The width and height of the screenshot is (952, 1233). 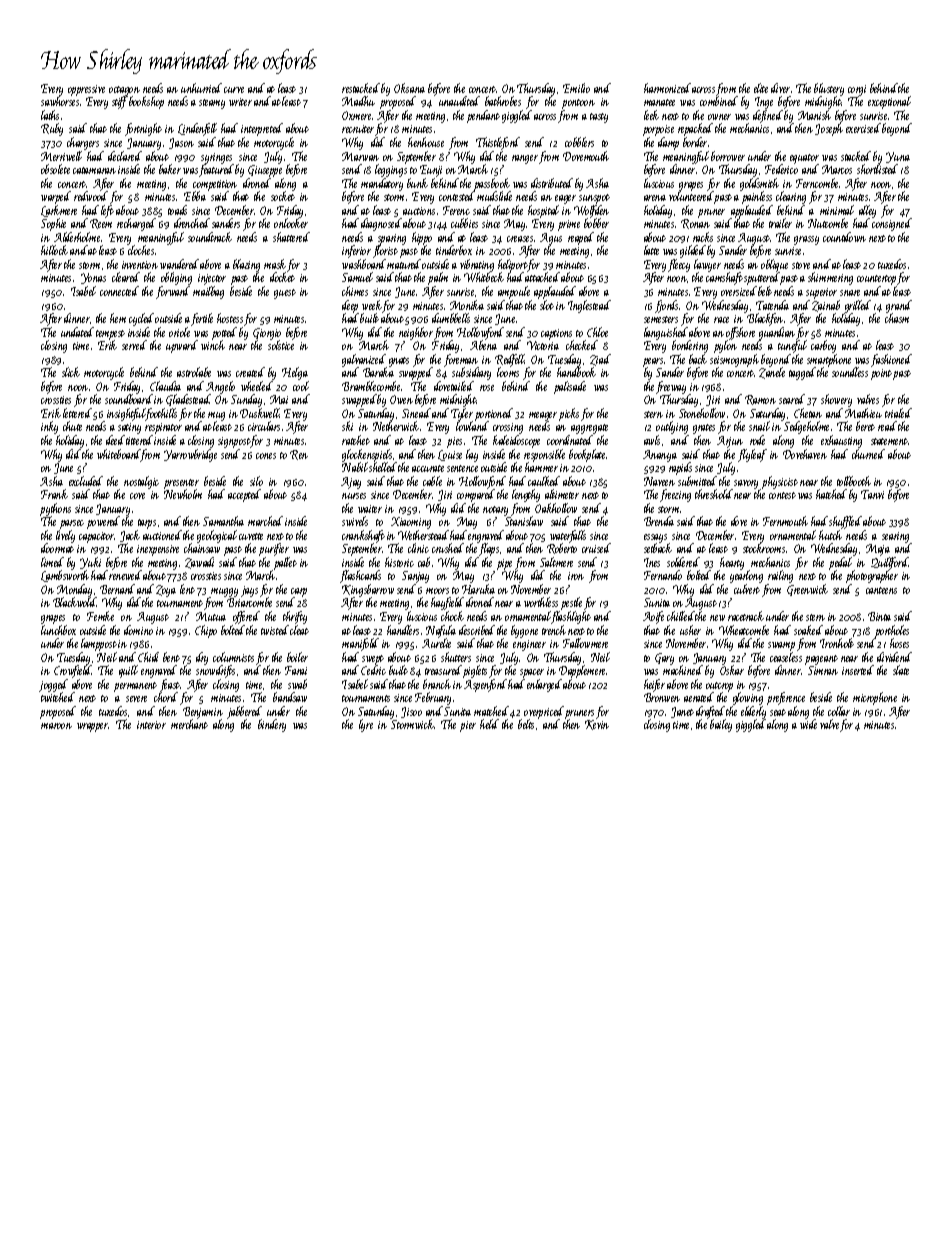 I want to click on bookplate, so click(x=588, y=455).
